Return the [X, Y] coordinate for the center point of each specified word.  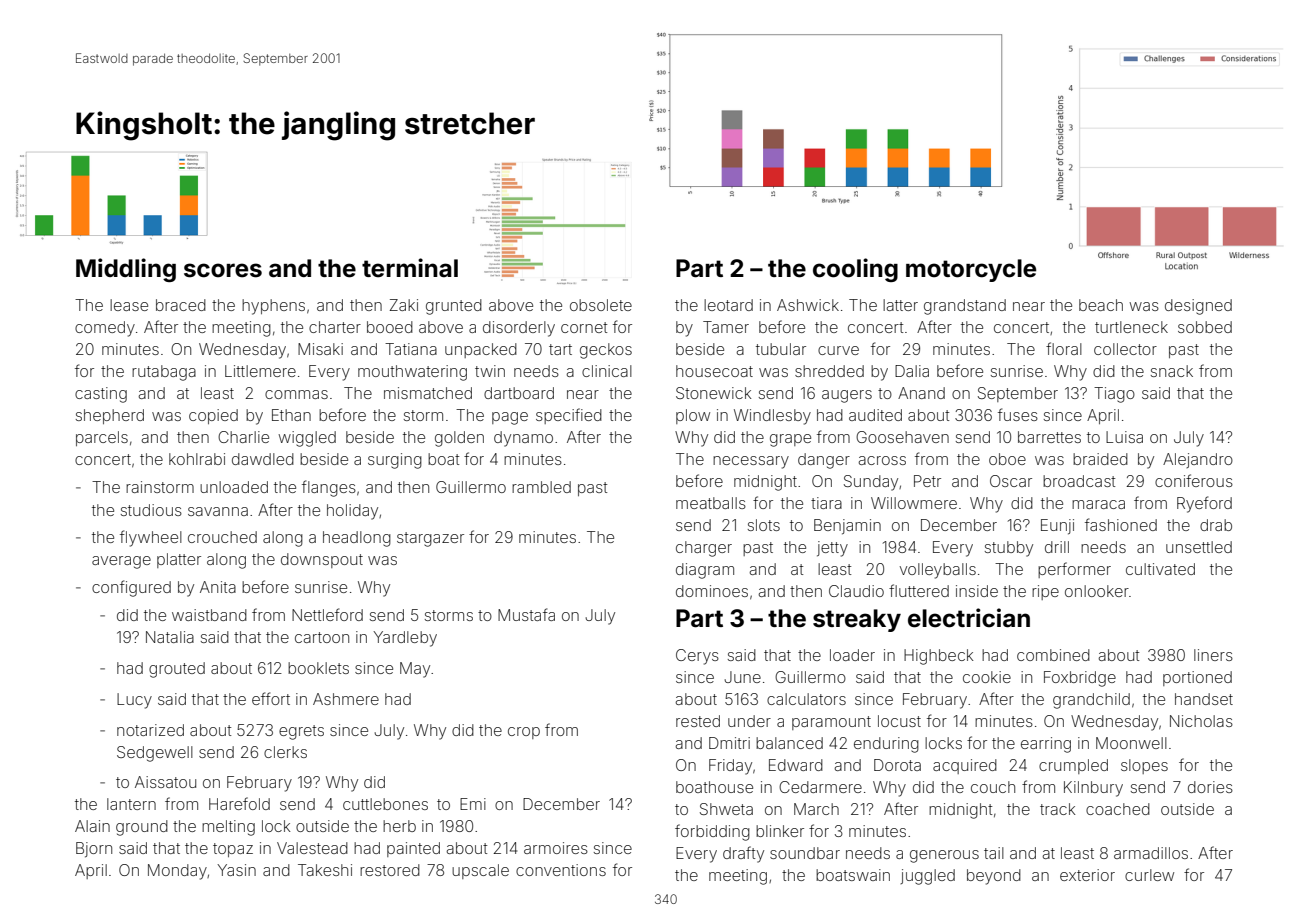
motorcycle [971, 270]
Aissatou [165, 782]
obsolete [601, 305]
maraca [1098, 504]
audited [875, 415]
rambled [541, 487]
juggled [928, 877]
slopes [1144, 766]
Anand [921, 393]
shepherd [110, 416]
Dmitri [729, 743]
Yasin [236, 870]
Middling [126, 270]
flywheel [151, 538]
